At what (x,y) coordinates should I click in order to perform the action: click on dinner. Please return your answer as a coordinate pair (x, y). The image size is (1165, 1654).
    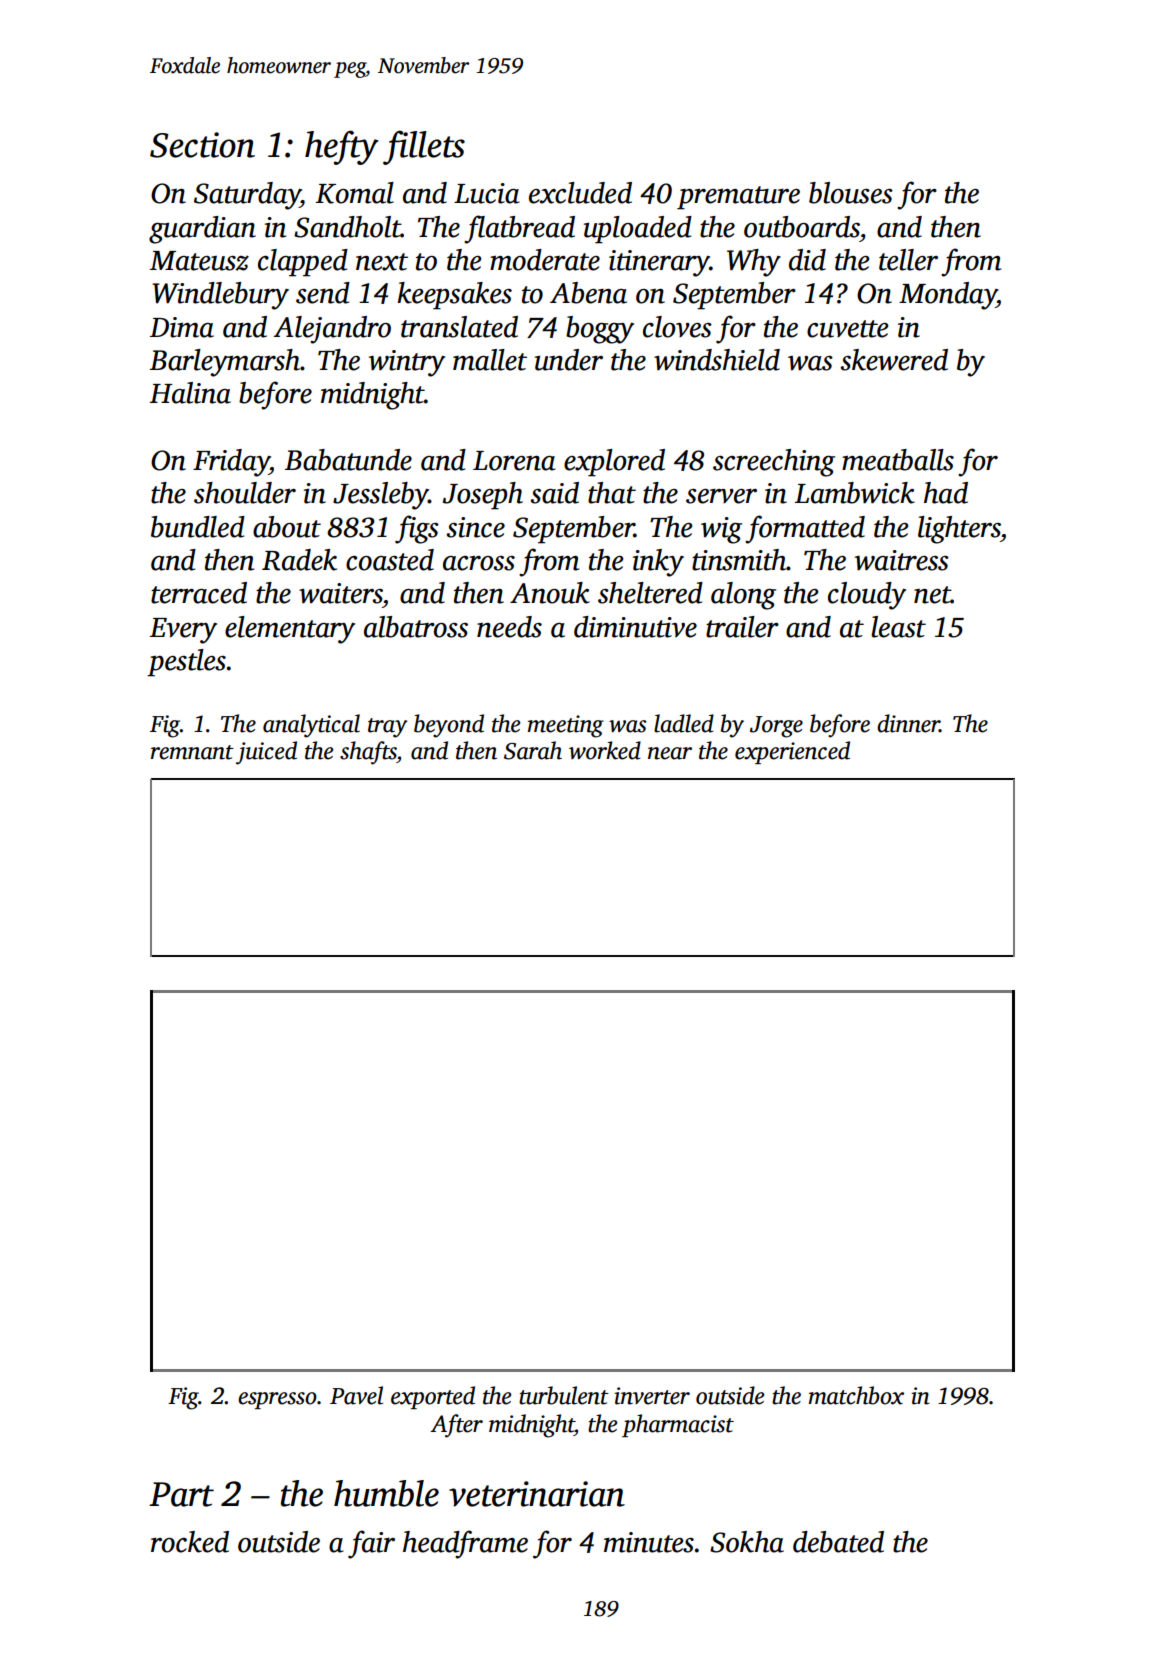
    Looking at the image, I should click on (908, 723).
